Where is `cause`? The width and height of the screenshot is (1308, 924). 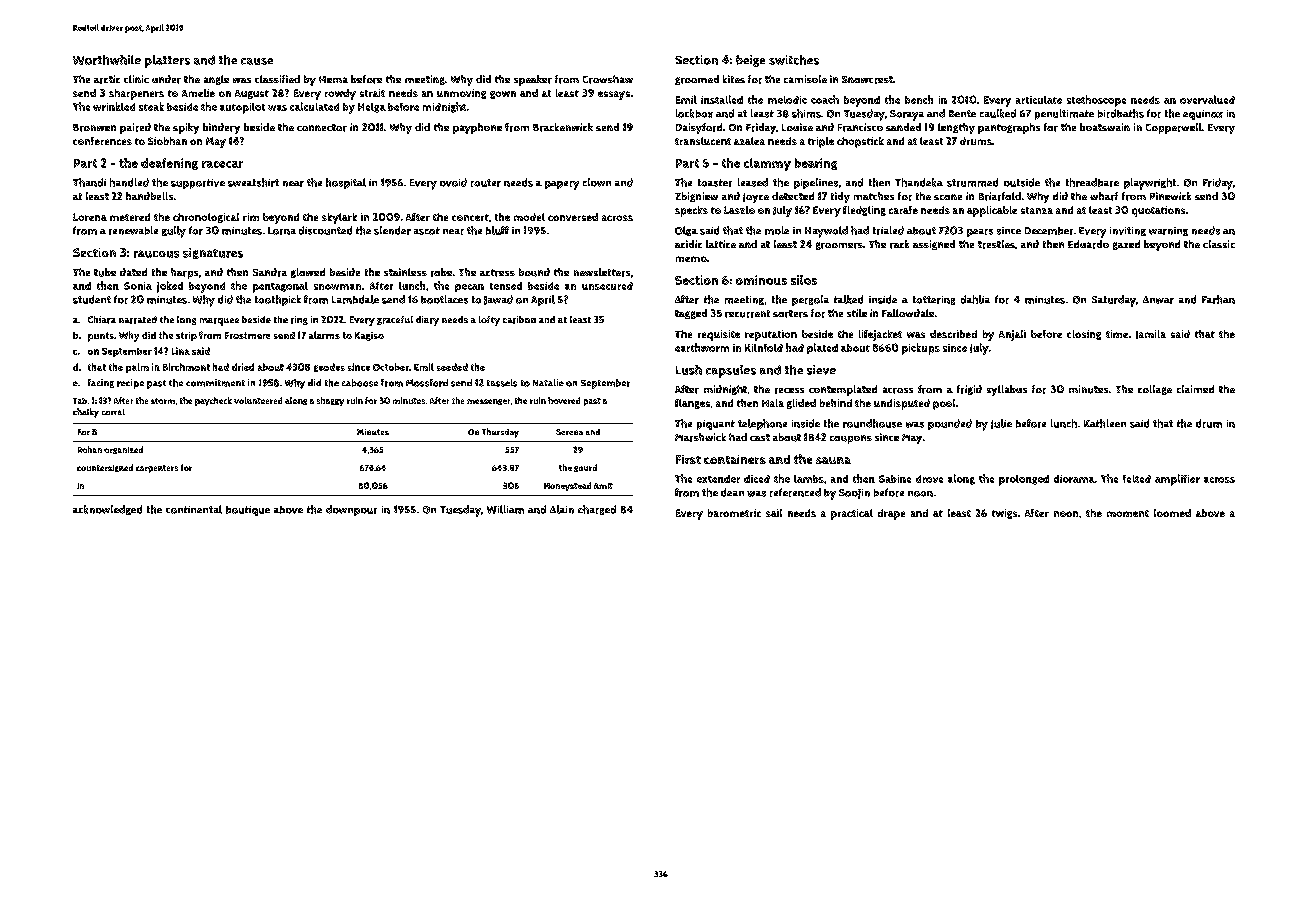 cause is located at coordinates (257, 61).
